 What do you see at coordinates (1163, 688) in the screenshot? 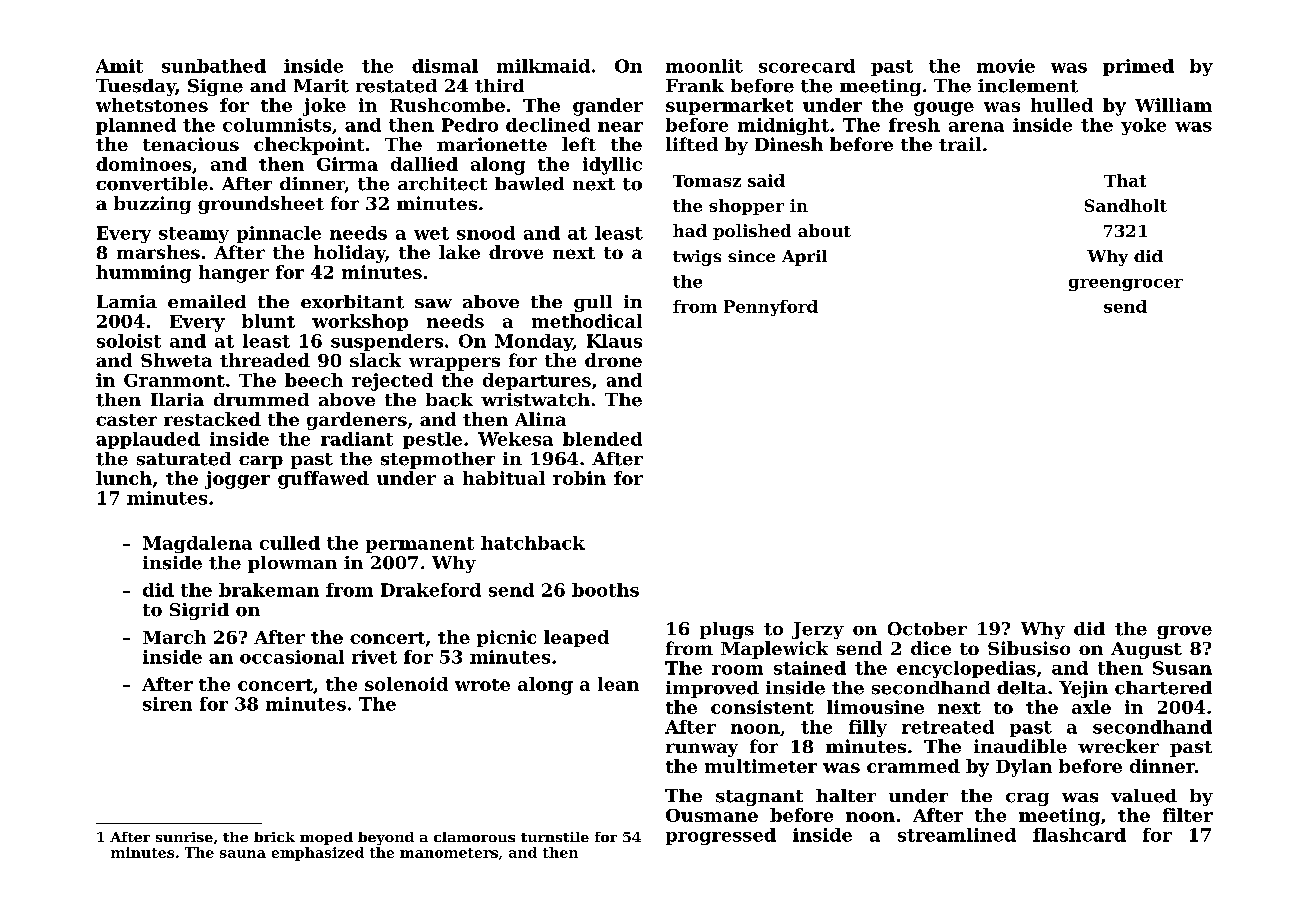
I see `chartered` at bounding box center [1163, 688].
